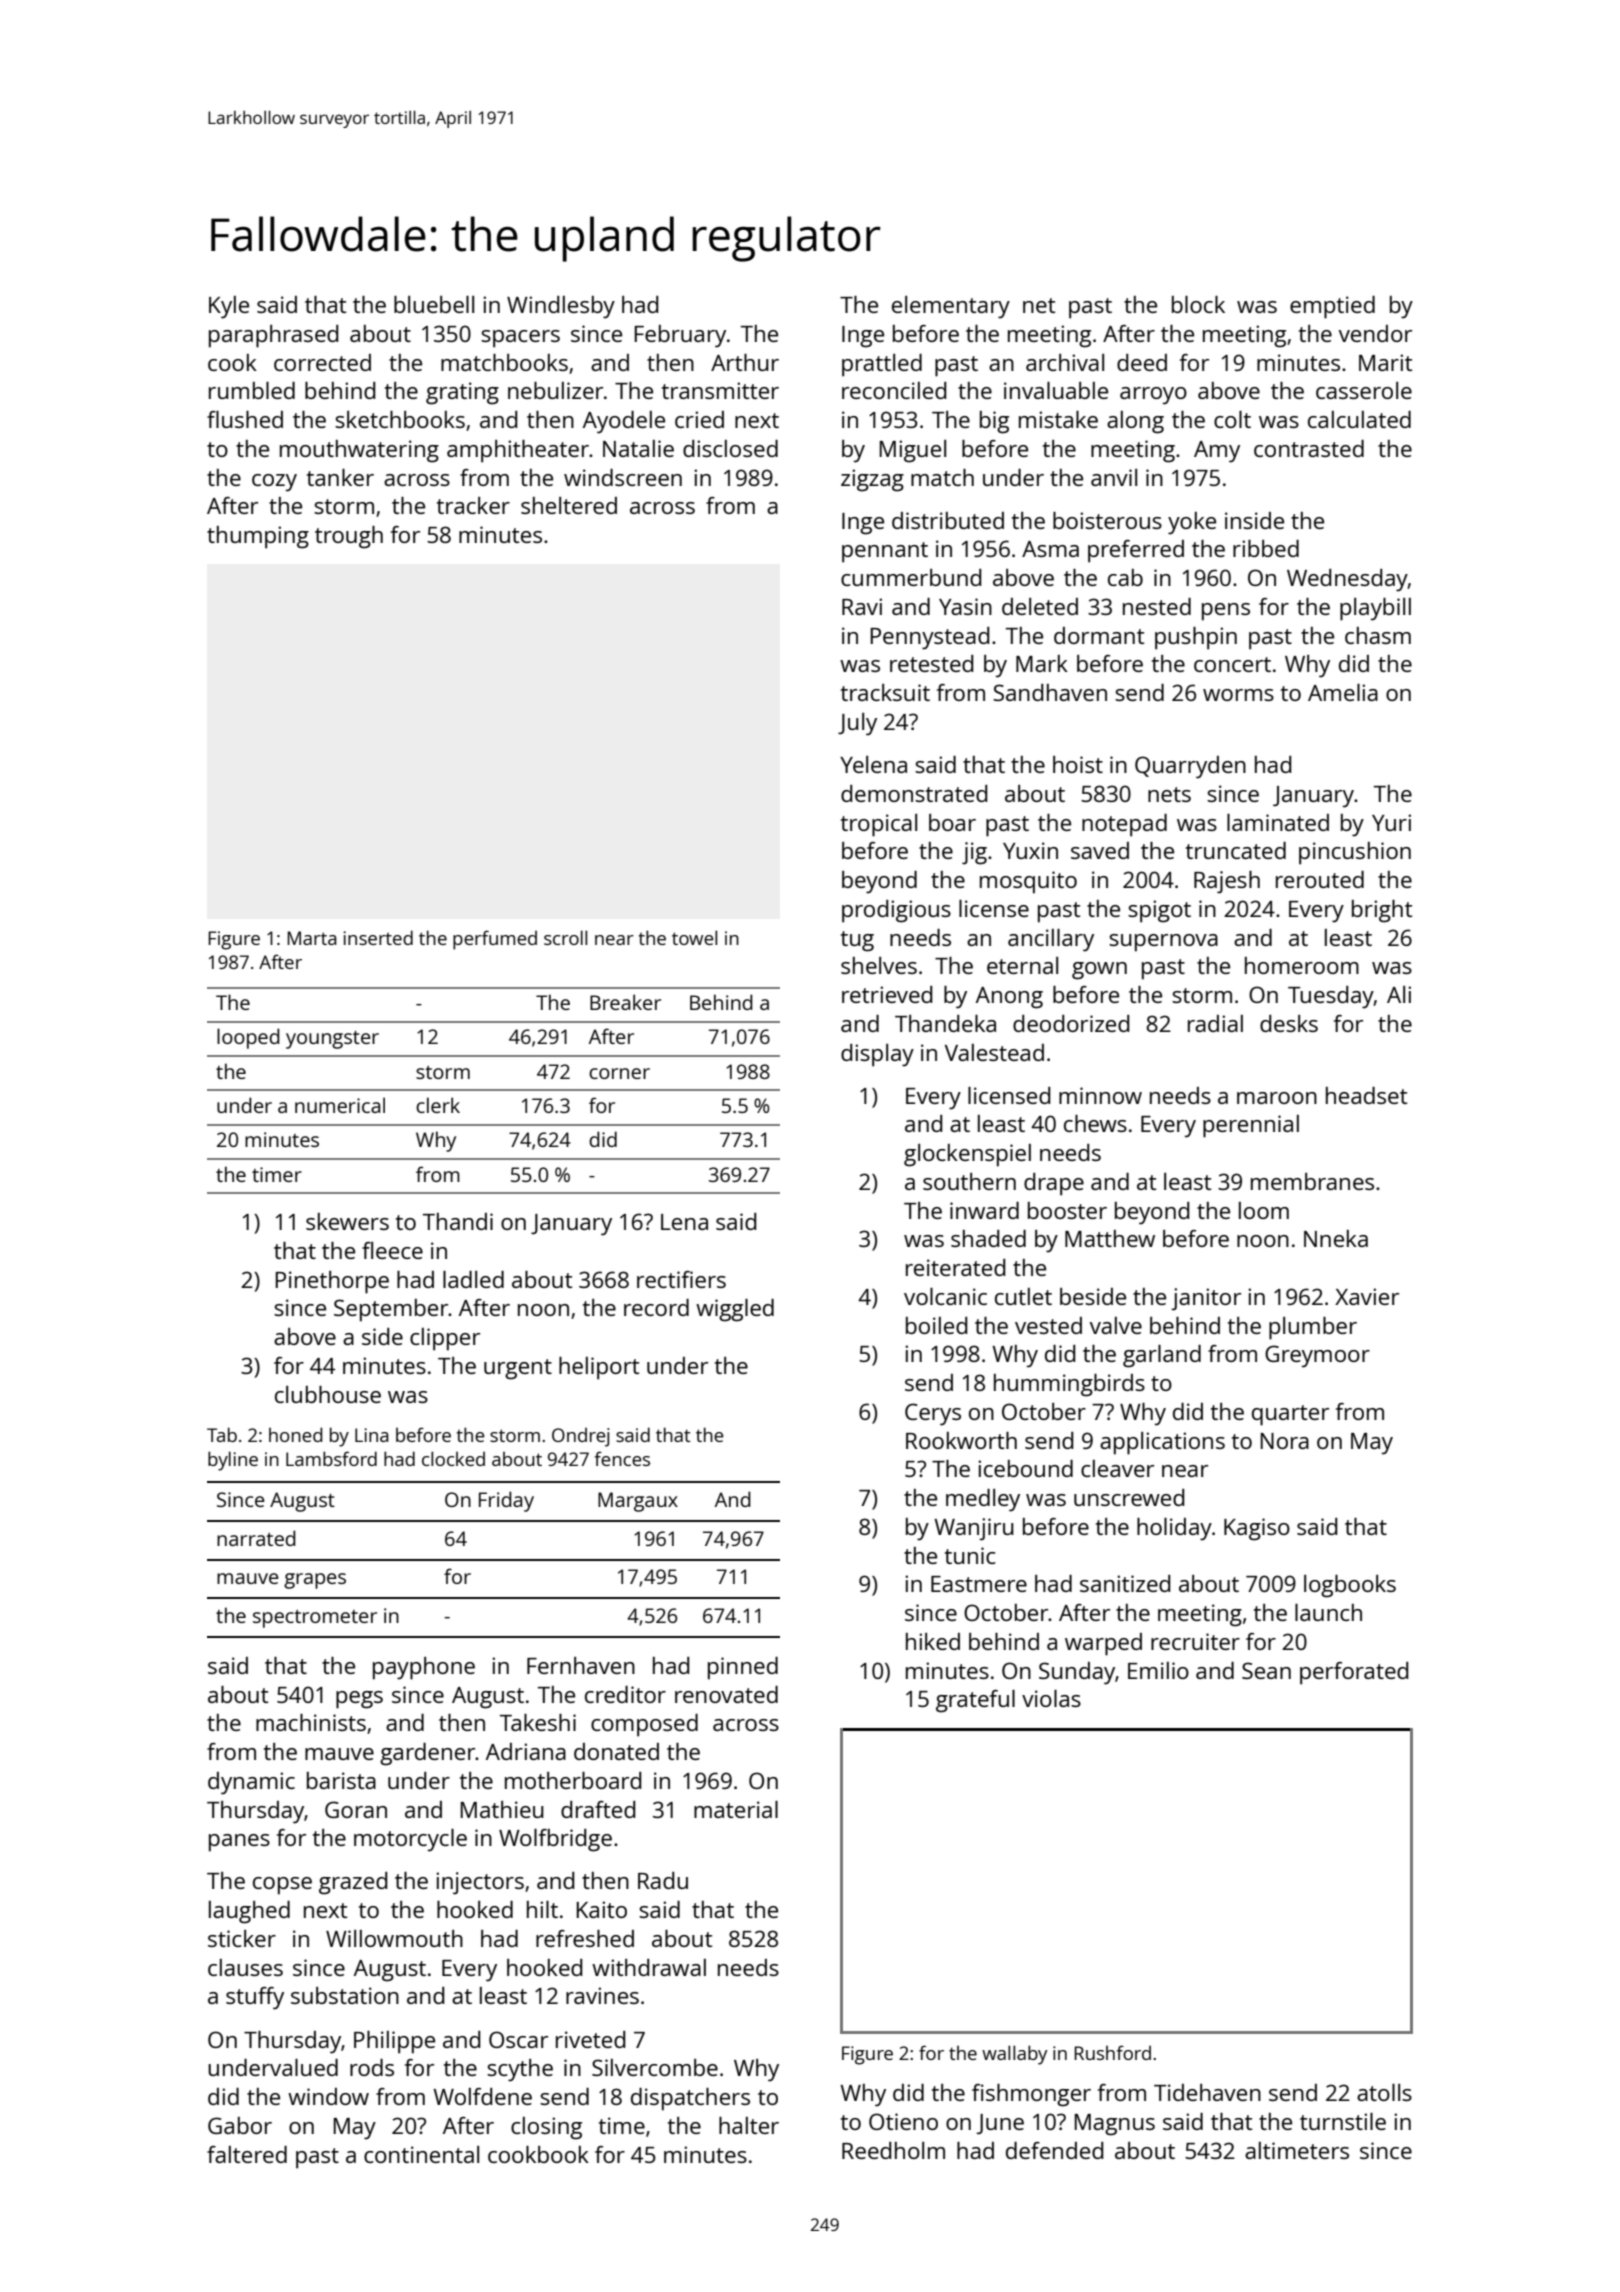 This screenshot has width=1620, height=2292. I want to click on Marta, so click(312, 938).
